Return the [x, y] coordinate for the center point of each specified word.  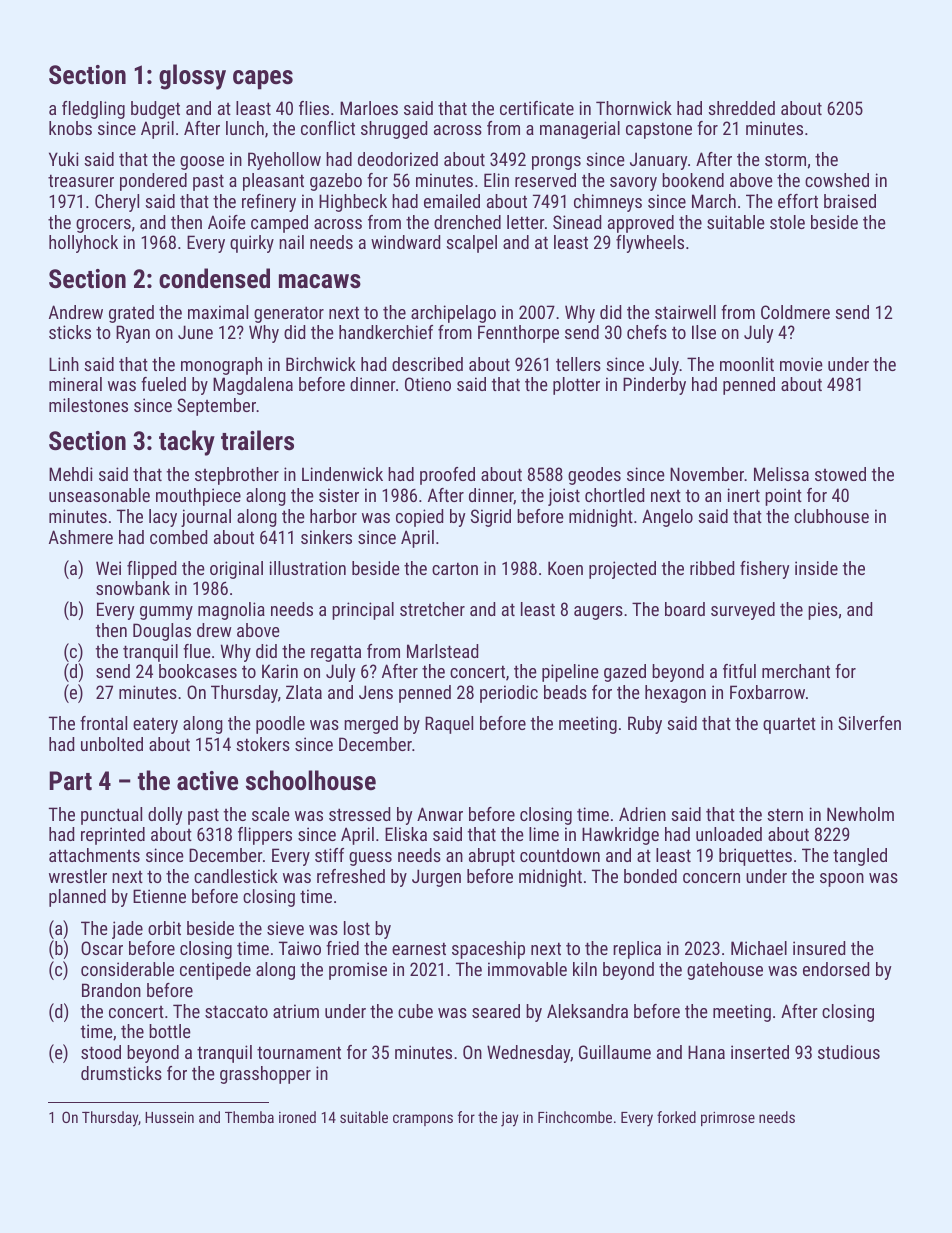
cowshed [837, 180]
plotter [576, 386]
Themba [249, 1117]
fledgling [93, 110]
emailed [452, 201]
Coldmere [795, 312]
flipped [151, 570]
